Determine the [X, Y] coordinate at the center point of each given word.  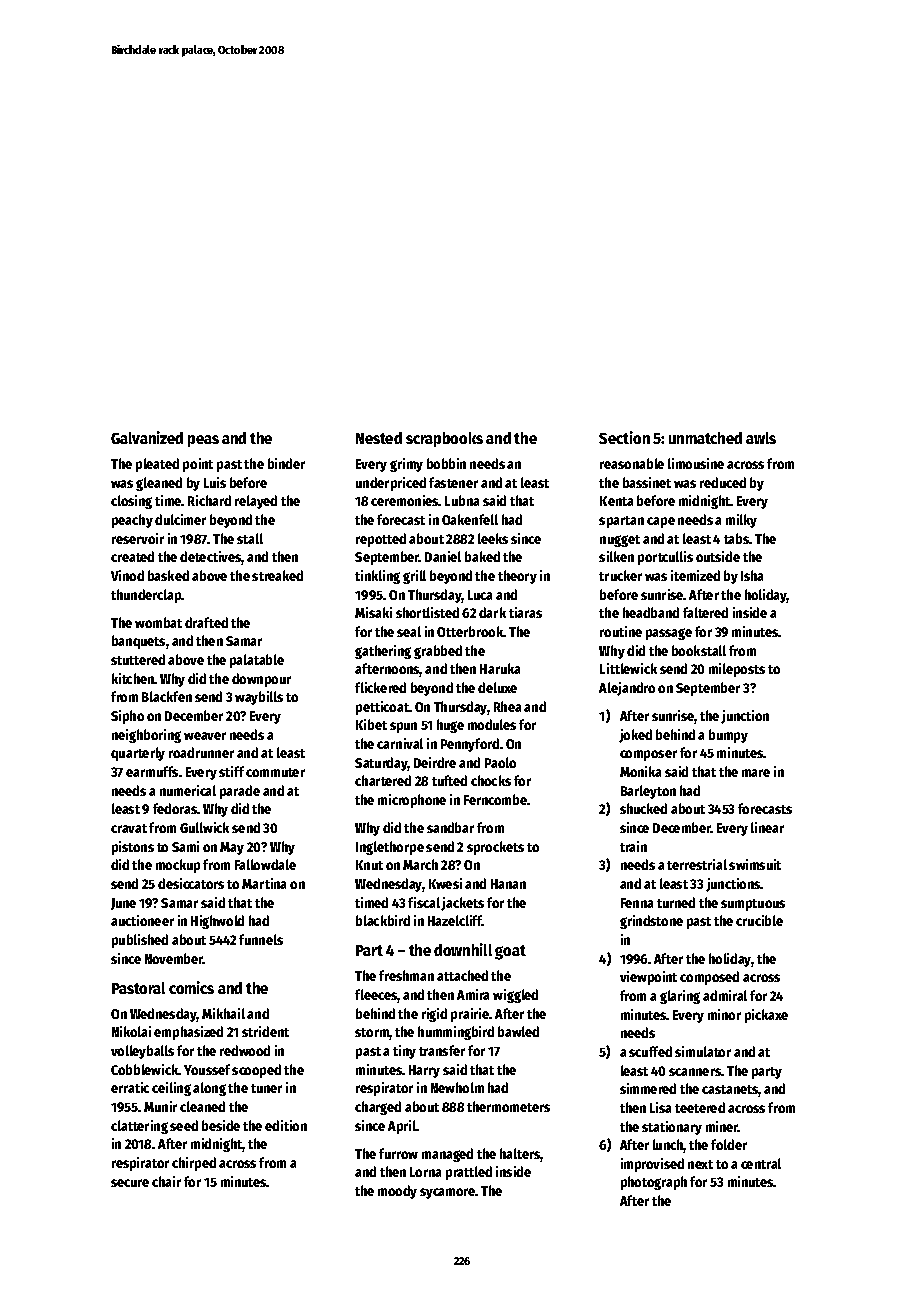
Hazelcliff [455, 920]
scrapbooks [444, 439]
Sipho [127, 717]
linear [767, 827]
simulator [703, 1051]
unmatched [705, 438]
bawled [518, 1031]
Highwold [217, 922]
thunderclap [146, 596]
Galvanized [147, 437]
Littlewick [628, 668]
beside [221, 1125]
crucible [759, 920]
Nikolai [131, 1031]
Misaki [373, 612]
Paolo [500, 762]
